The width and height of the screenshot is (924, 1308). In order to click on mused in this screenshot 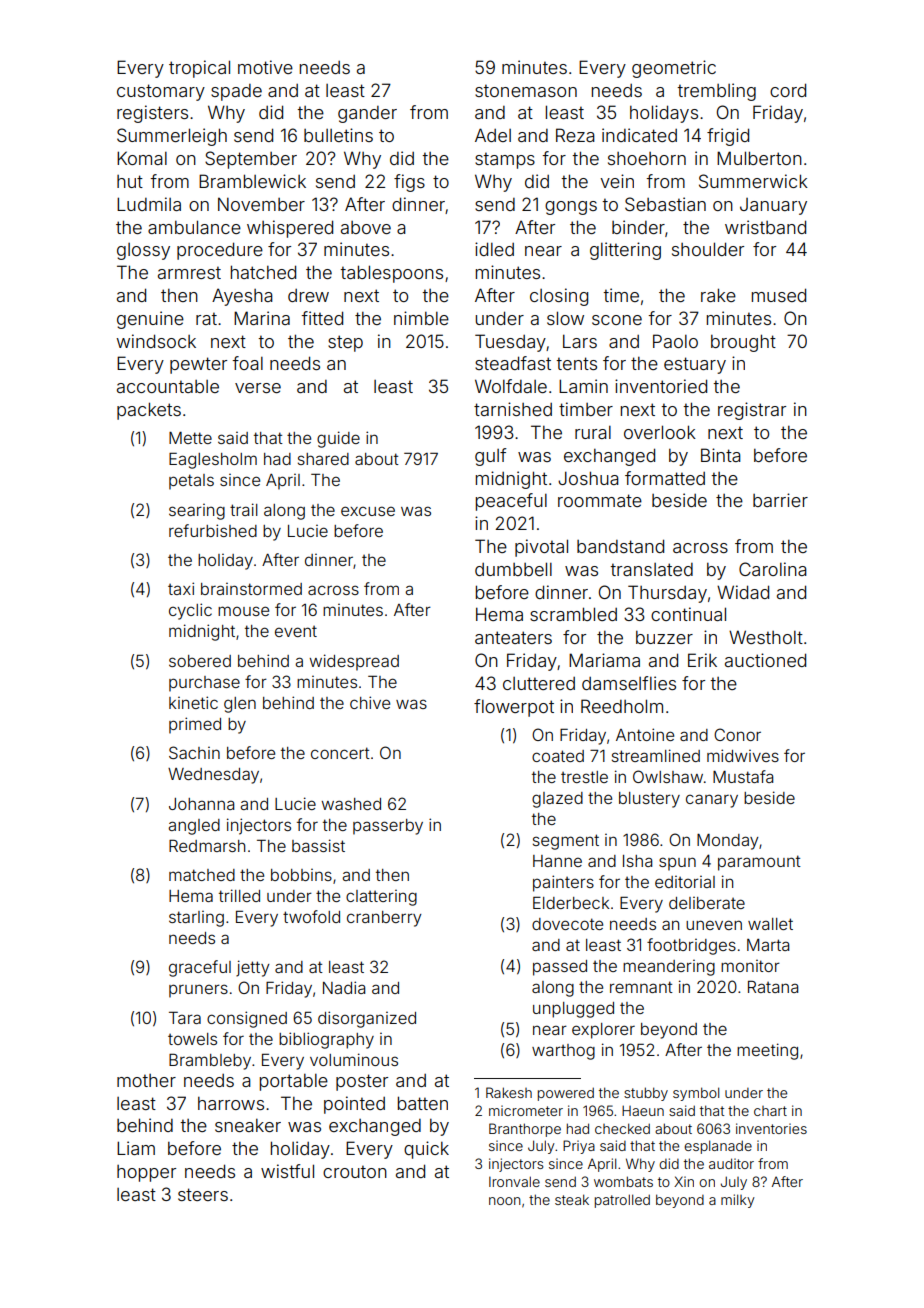, I will do `click(779, 295)`.
